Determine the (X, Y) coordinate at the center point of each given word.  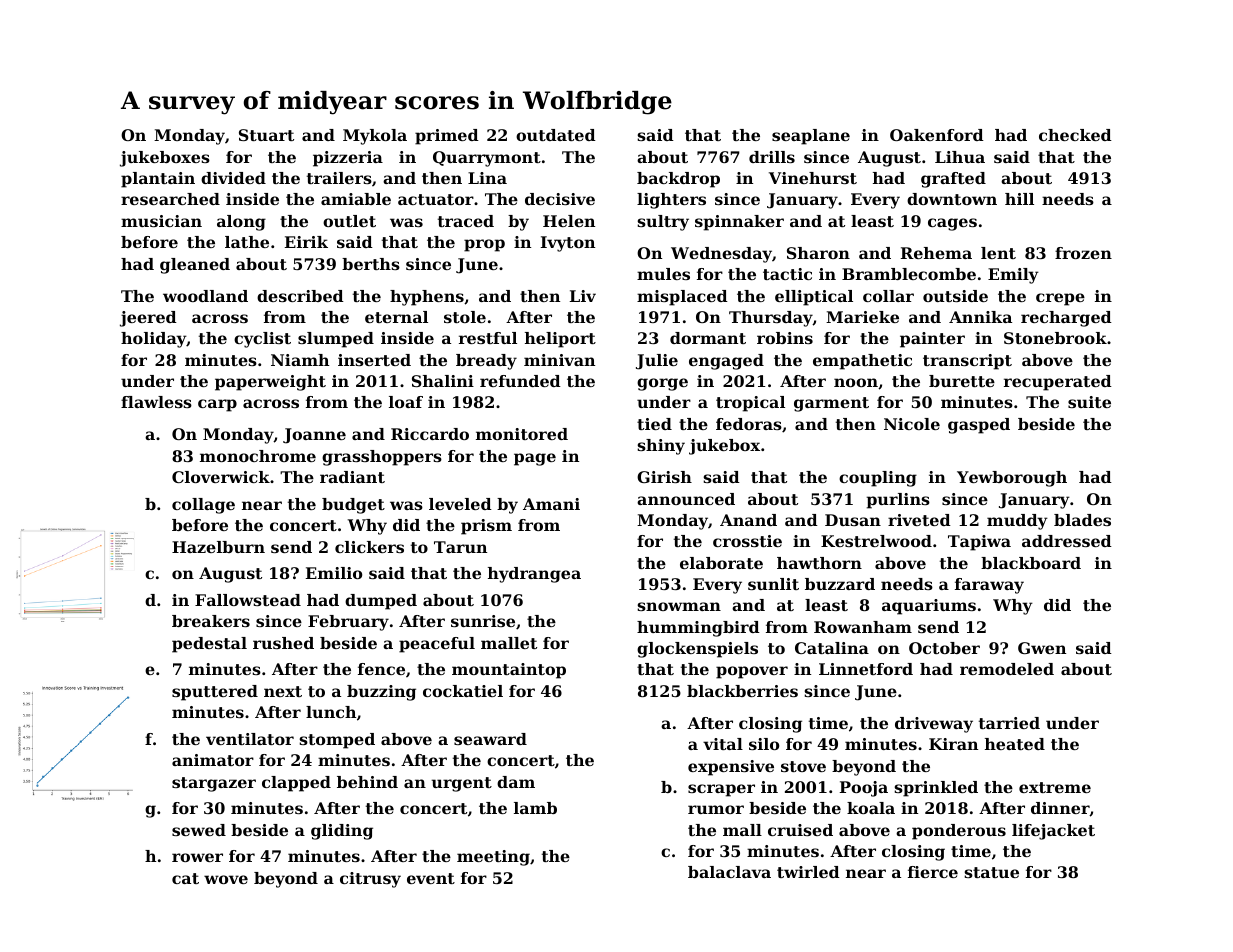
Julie (657, 362)
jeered (148, 319)
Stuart (266, 135)
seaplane (811, 137)
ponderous (959, 832)
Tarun (460, 547)
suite (1089, 402)
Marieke (862, 317)
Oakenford (937, 135)
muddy (1017, 522)
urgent (461, 784)
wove (226, 879)
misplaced (682, 298)
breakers (211, 621)
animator (213, 760)
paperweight (270, 383)
